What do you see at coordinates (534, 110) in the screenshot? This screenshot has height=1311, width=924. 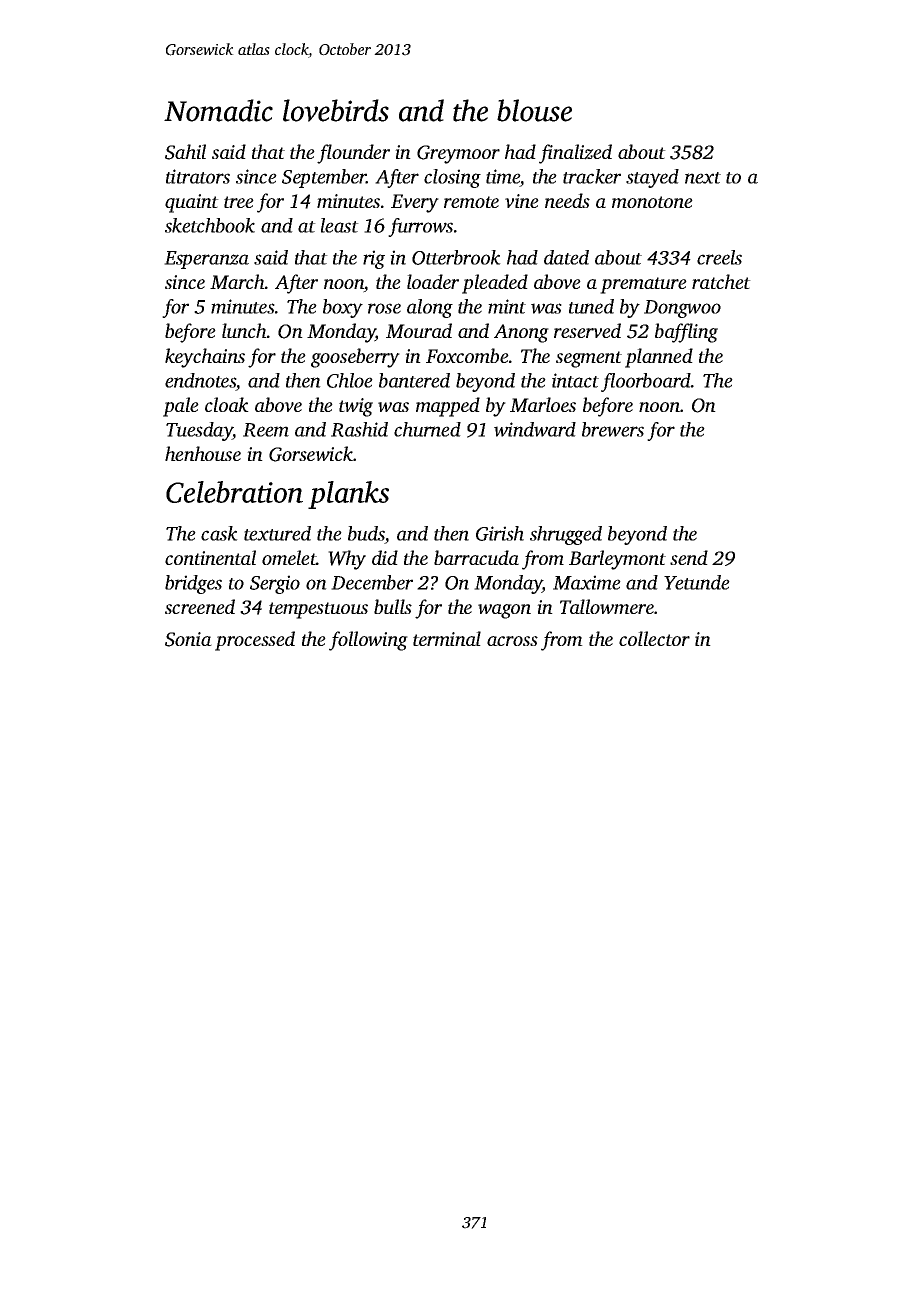 I see `blouse` at bounding box center [534, 110].
